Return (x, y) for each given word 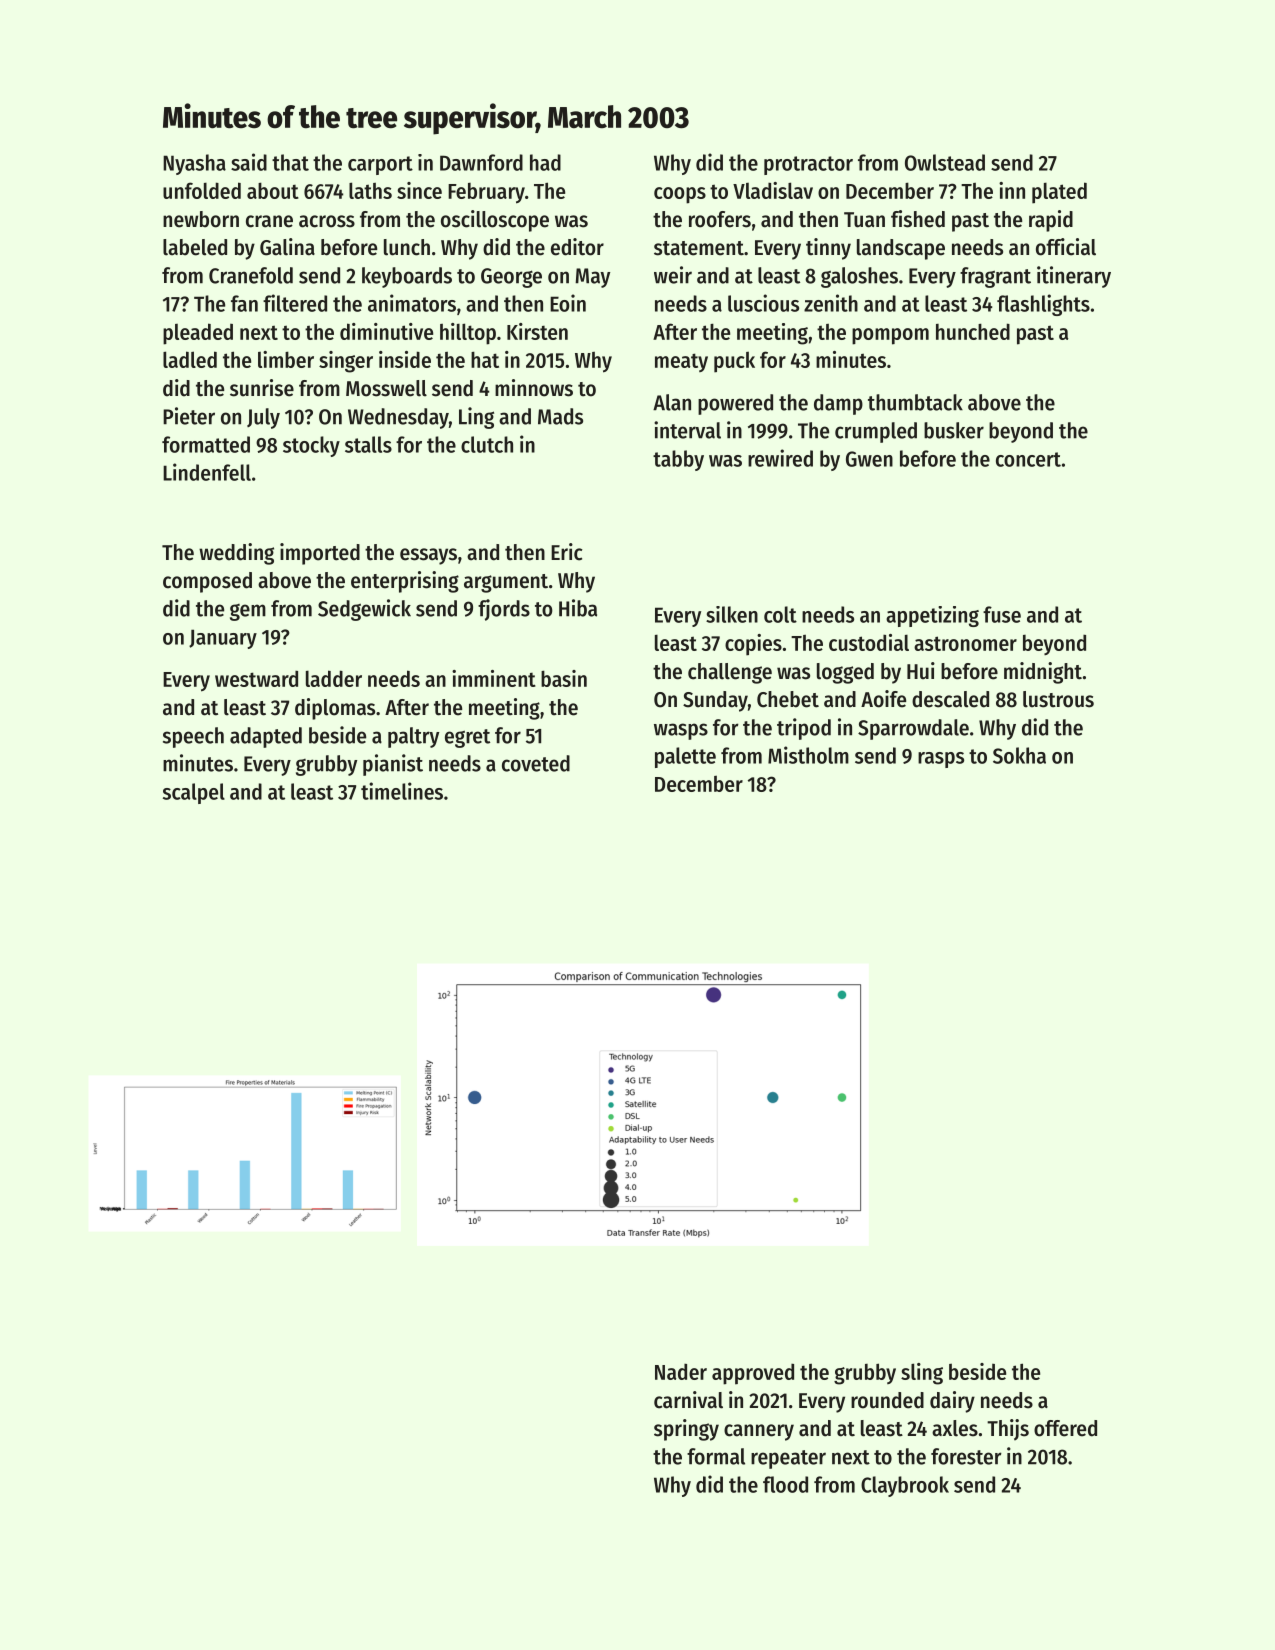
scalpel (194, 793)
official (1066, 247)
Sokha (1019, 755)
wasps (681, 731)
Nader (681, 1371)
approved (753, 1374)
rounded (887, 1400)
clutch (487, 444)
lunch (407, 247)
